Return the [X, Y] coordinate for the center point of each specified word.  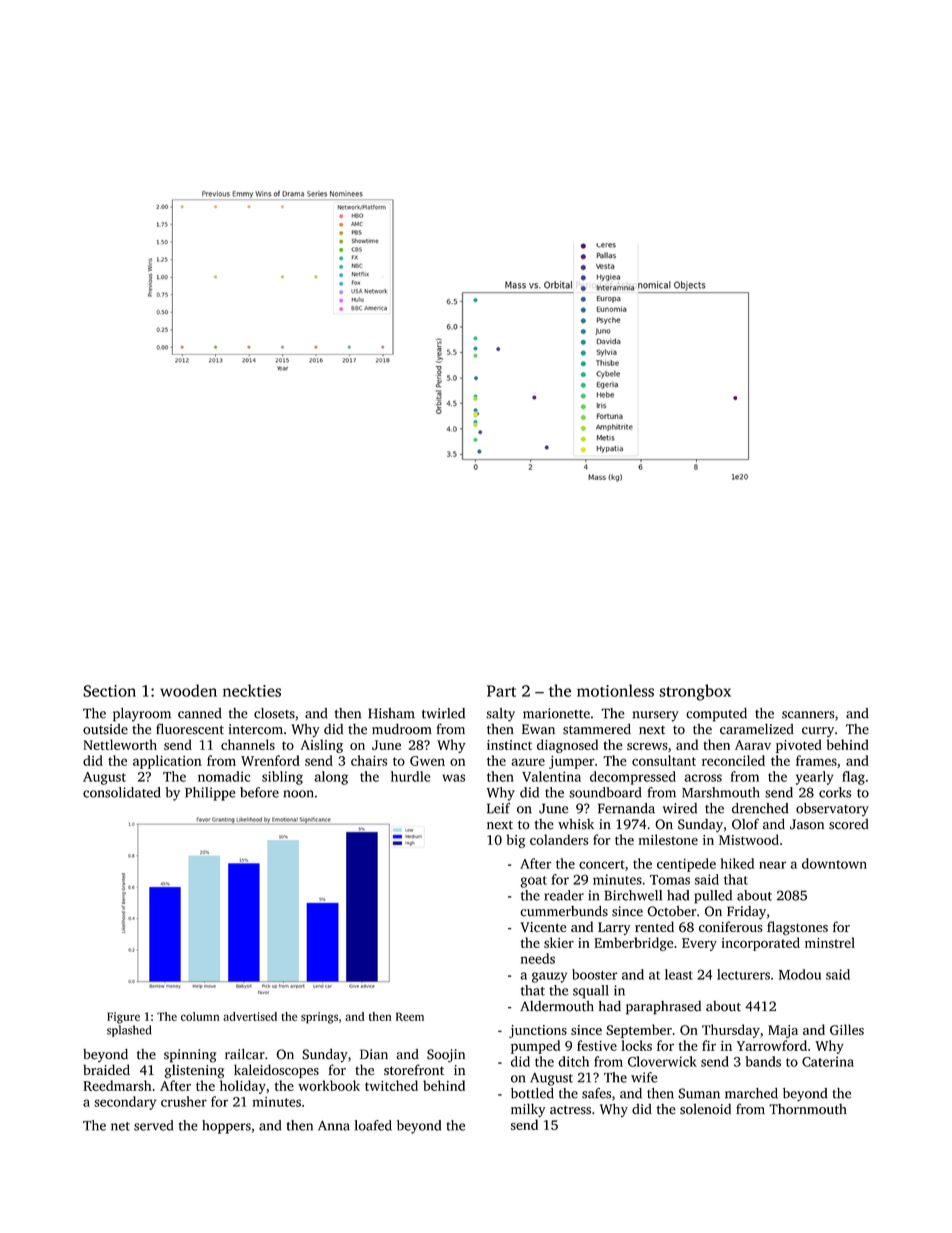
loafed [373, 1125]
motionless [615, 690]
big [516, 841]
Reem [410, 1016]
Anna [334, 1126]
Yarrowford [772, 1045]
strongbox [695, 692]
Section [109, 691]
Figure [123, 1018]
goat [533, 882]
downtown [834, 863]
